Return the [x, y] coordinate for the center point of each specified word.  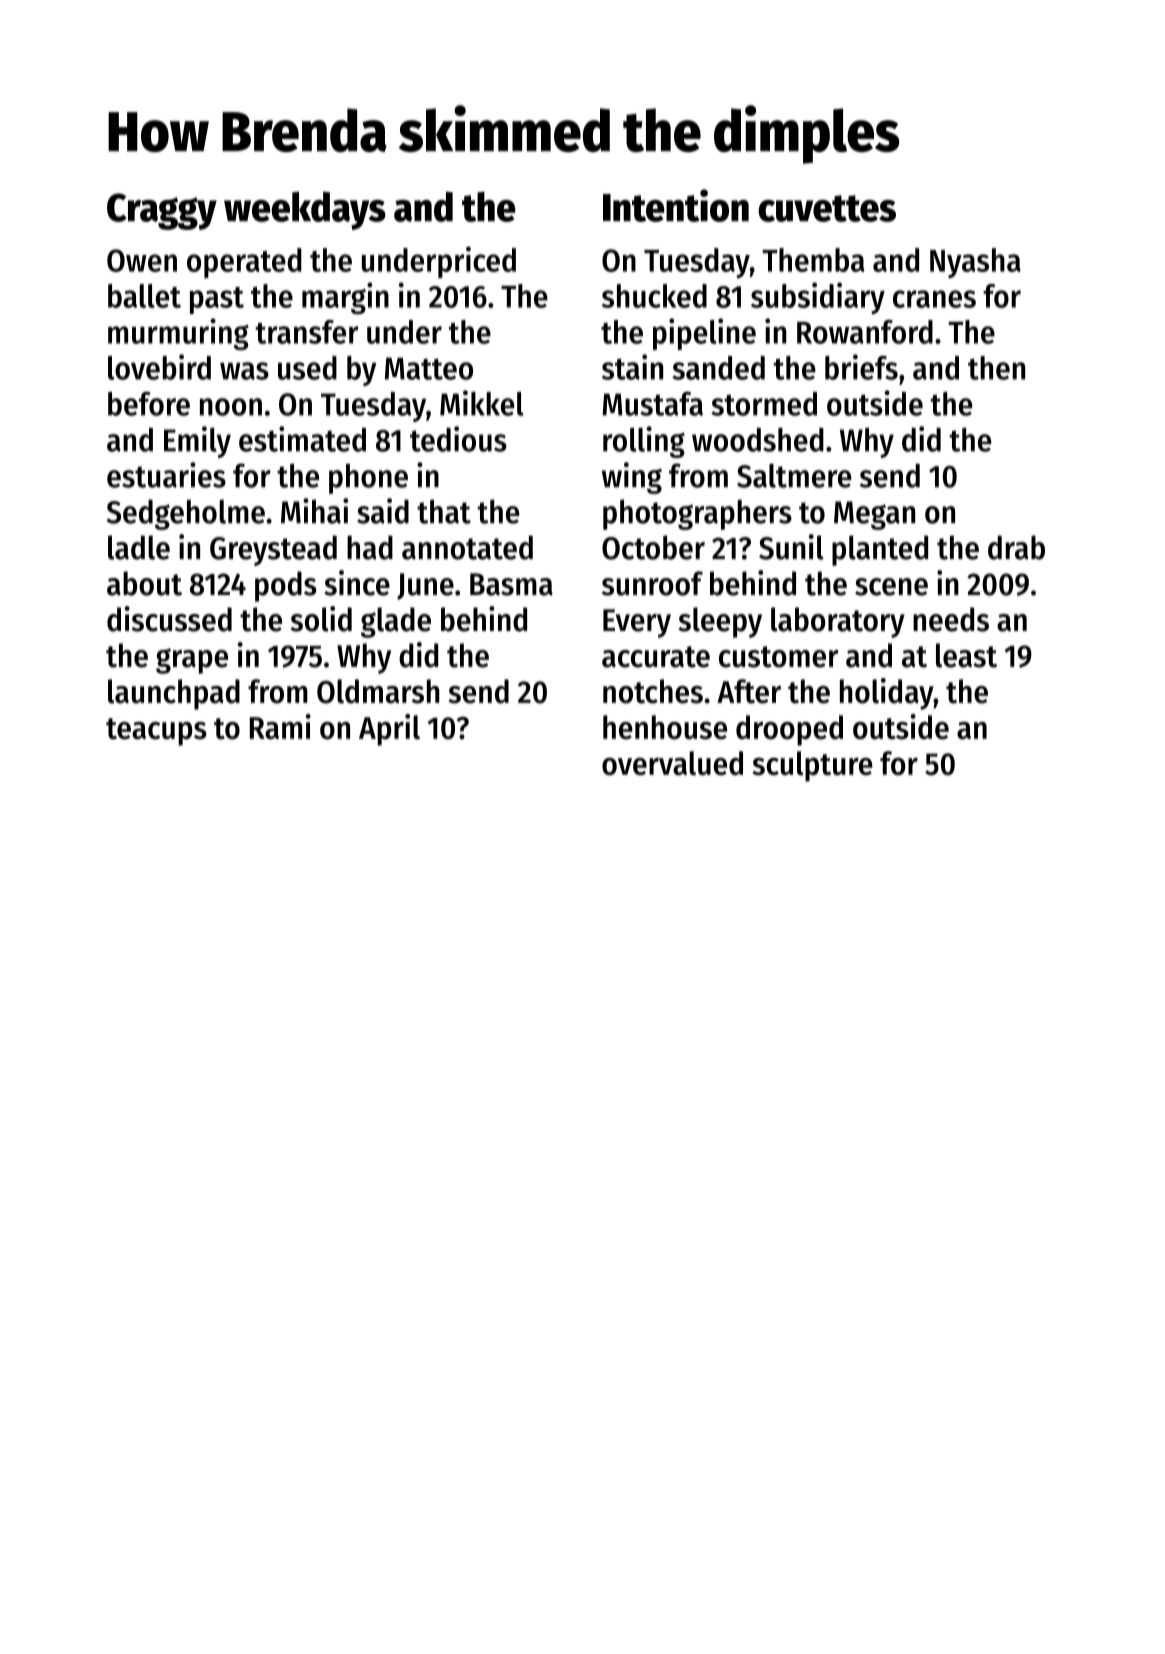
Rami [280, 727]
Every [637, 623]
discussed [169, 619]
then [996, 368]
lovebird [159, 367]
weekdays [305, 210]
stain [632, 367]
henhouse [665, 727]
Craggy [162, 211]
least [966, 655]
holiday [887, 694]
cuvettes [827, 208]
